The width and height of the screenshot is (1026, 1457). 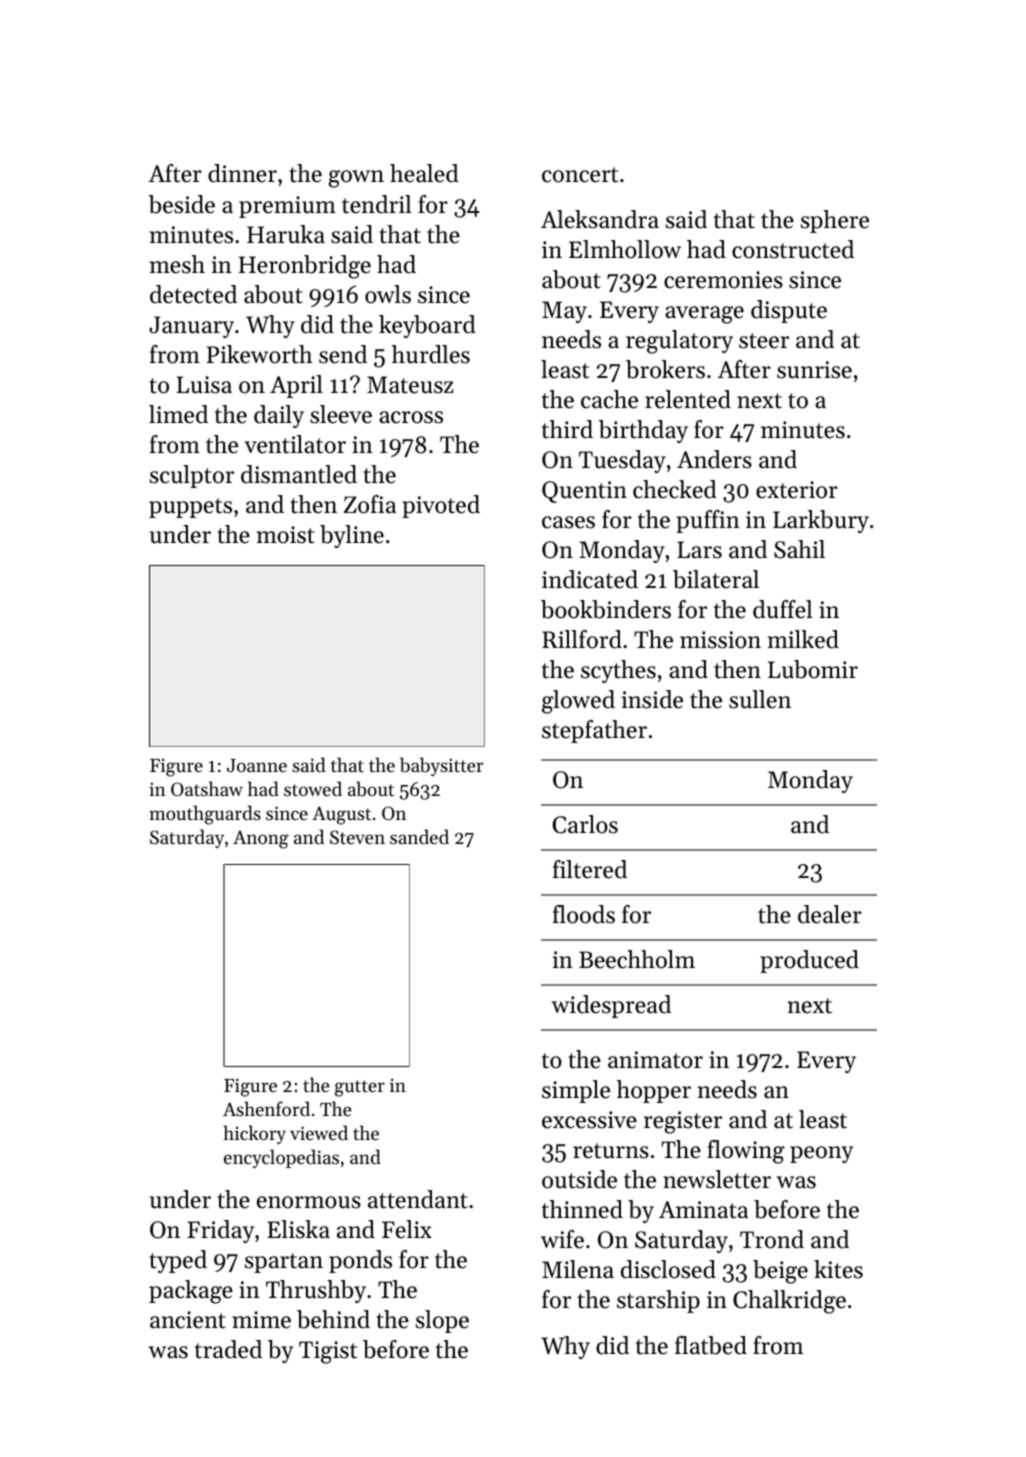 I want to click on across, so click(x=411, y=417).
